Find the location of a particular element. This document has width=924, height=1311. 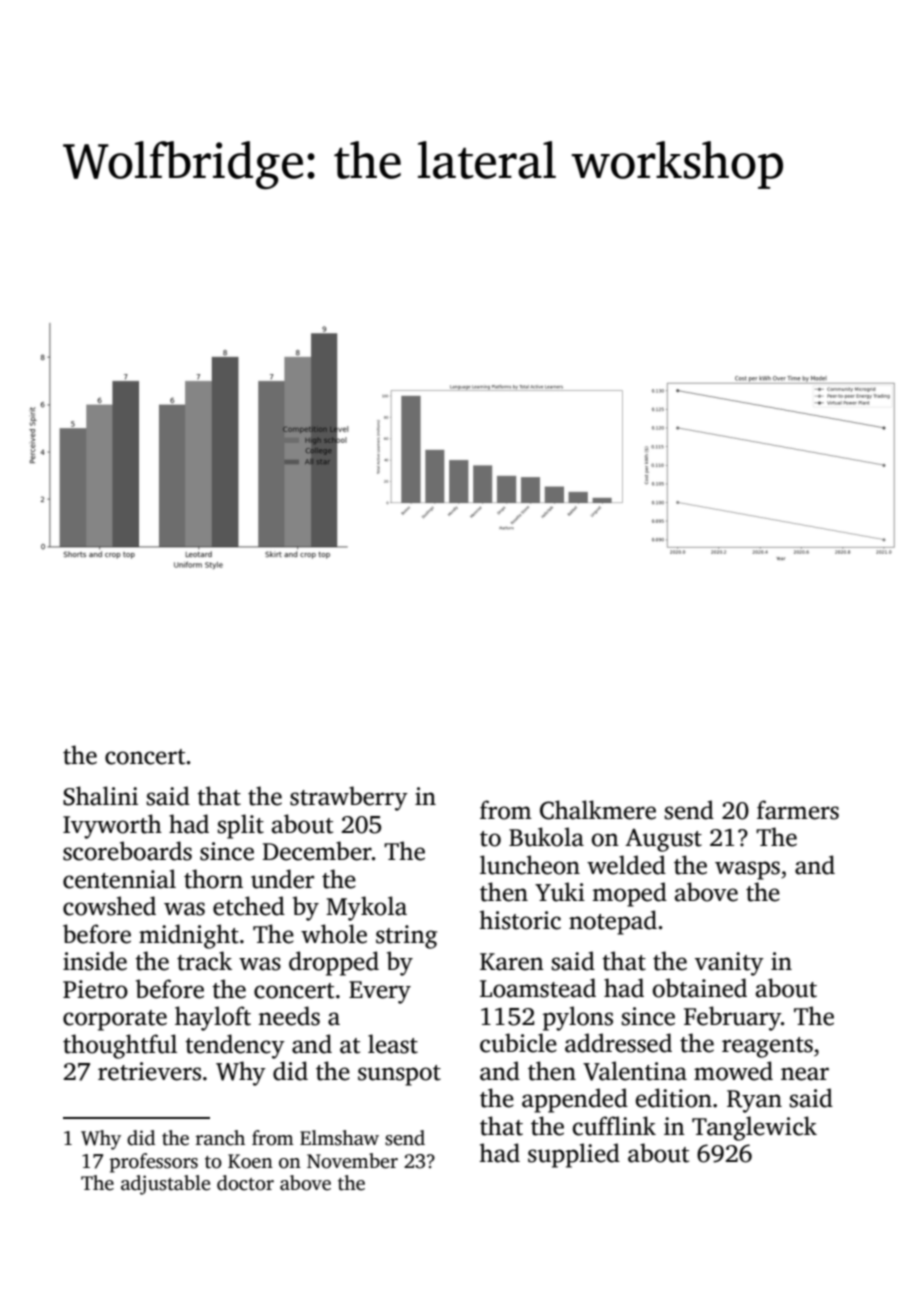

edition is located at coordinates (674, 1098).
